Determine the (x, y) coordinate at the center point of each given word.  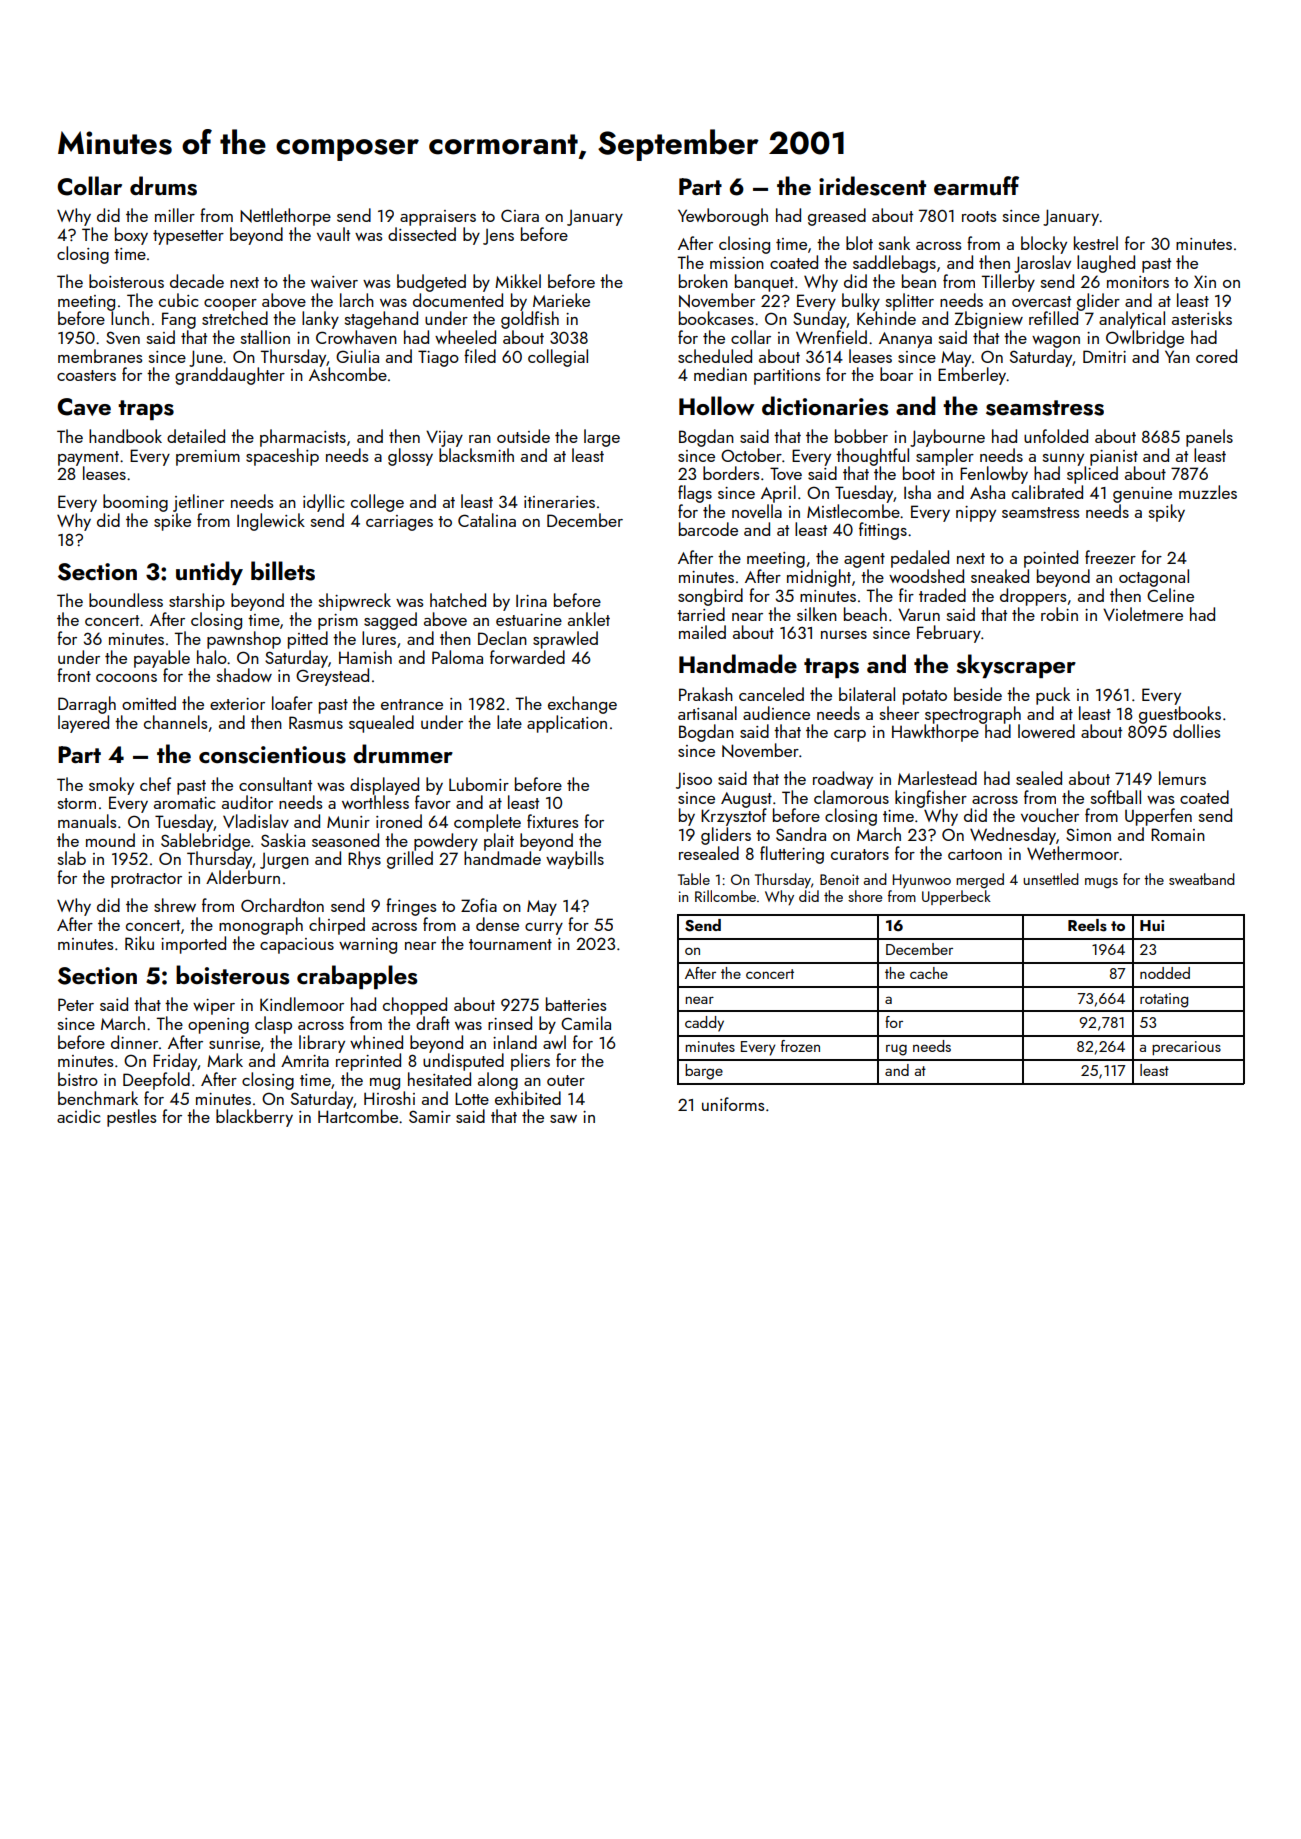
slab (72, 858)
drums (163, 186)
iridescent (872, 186)
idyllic (323, 503)
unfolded (1056, 436)
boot (919, 473)
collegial (558, 358)
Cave (84, 407)
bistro (78, 1079)
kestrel (1096, 243)
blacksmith (476, 455)
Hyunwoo (922, 881)
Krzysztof (734, 817)
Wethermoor (1073, 853)
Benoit (839, 879)
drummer (403, 754)
